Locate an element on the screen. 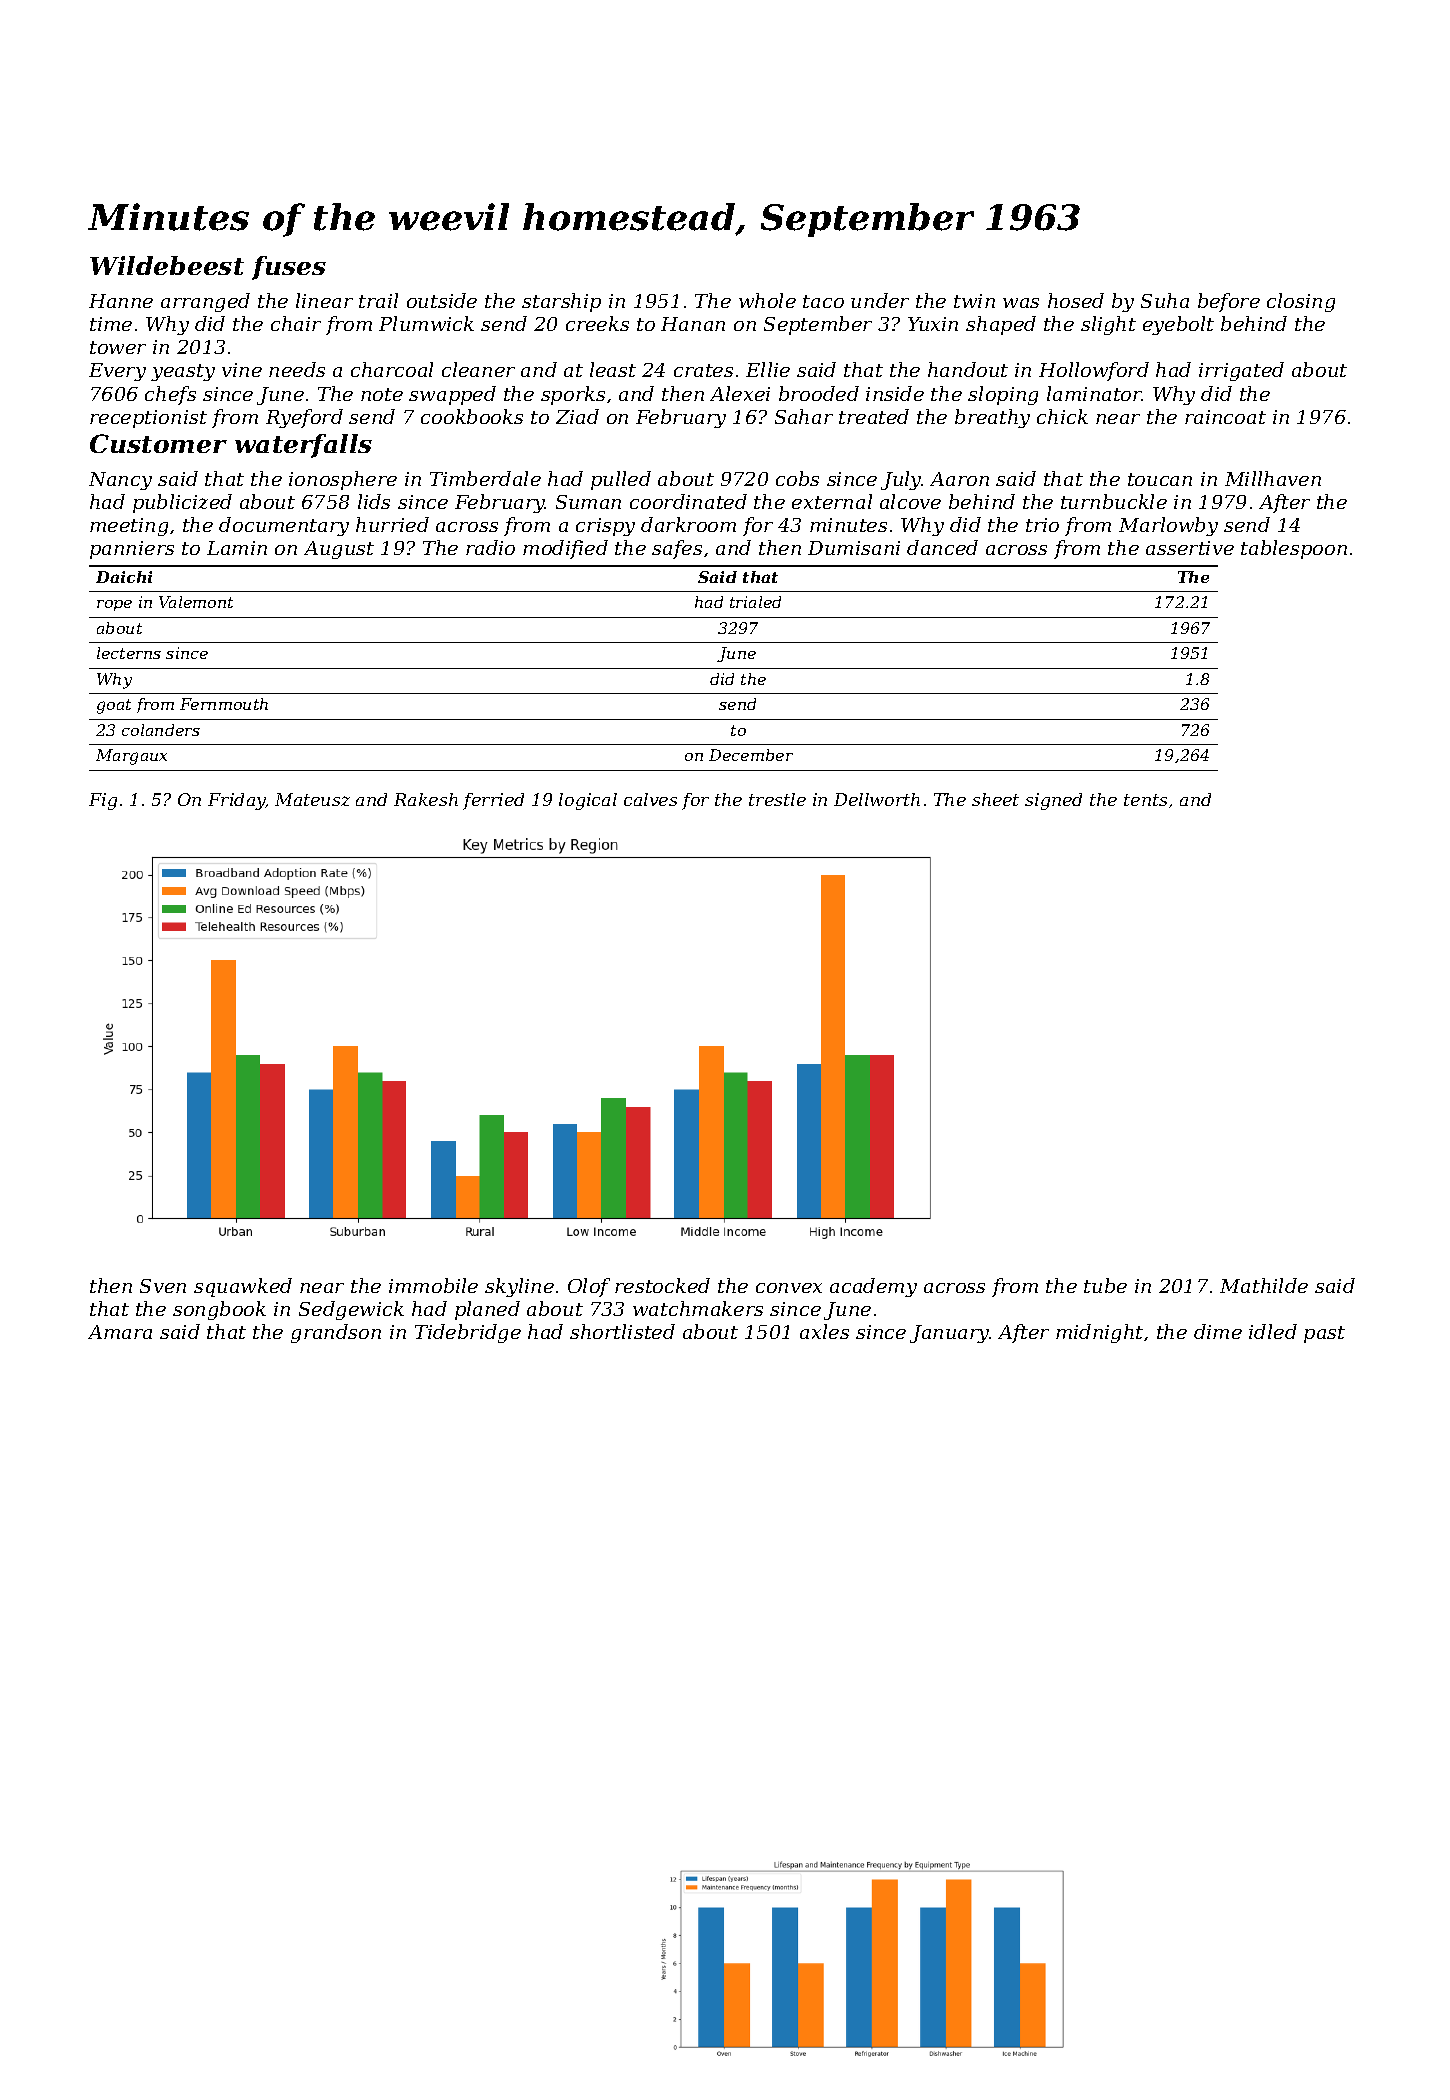 This screenshot has width=1450, height=2100. yeasty is located at coordinates (183, 372).
